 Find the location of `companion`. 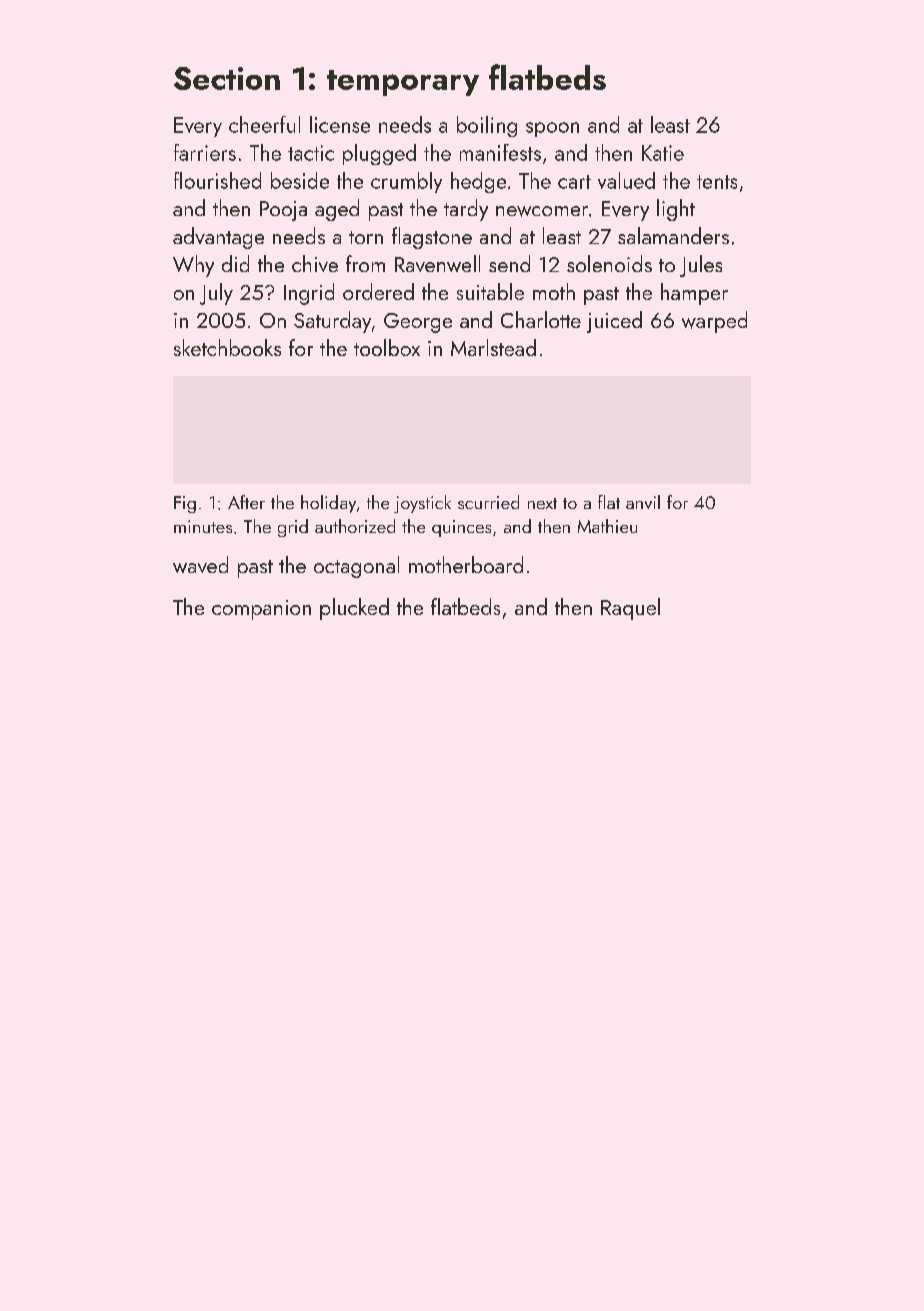

companion is located at coordinates (261, 610).
